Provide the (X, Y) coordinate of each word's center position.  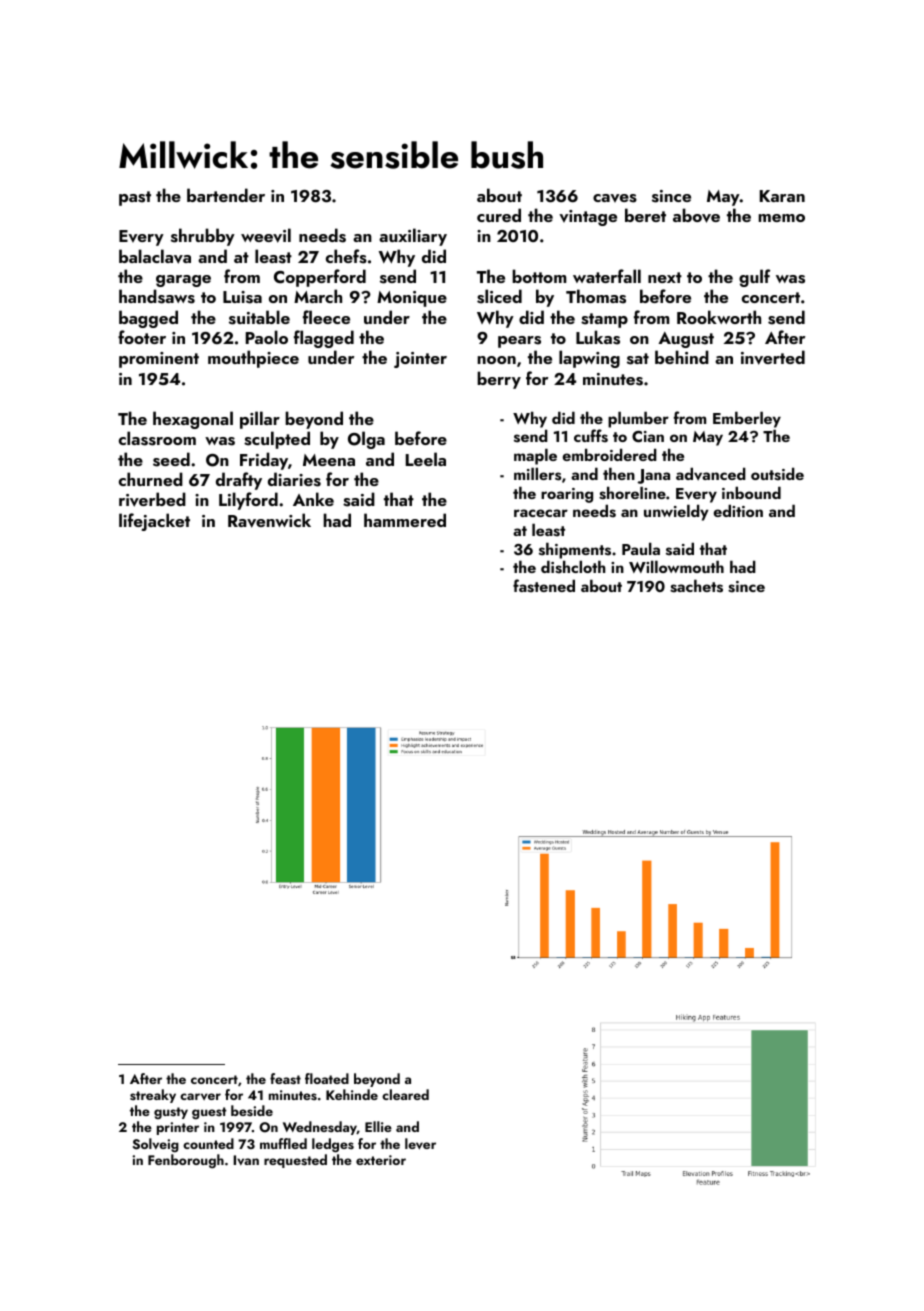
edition (738, 510)
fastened (544, 586)
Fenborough (186, 1161)
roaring (567, 495)
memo (781, 218)
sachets (696, 586)
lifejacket (154, 522)
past (135, 198)
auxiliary (413, 237)
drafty (239, 481)
